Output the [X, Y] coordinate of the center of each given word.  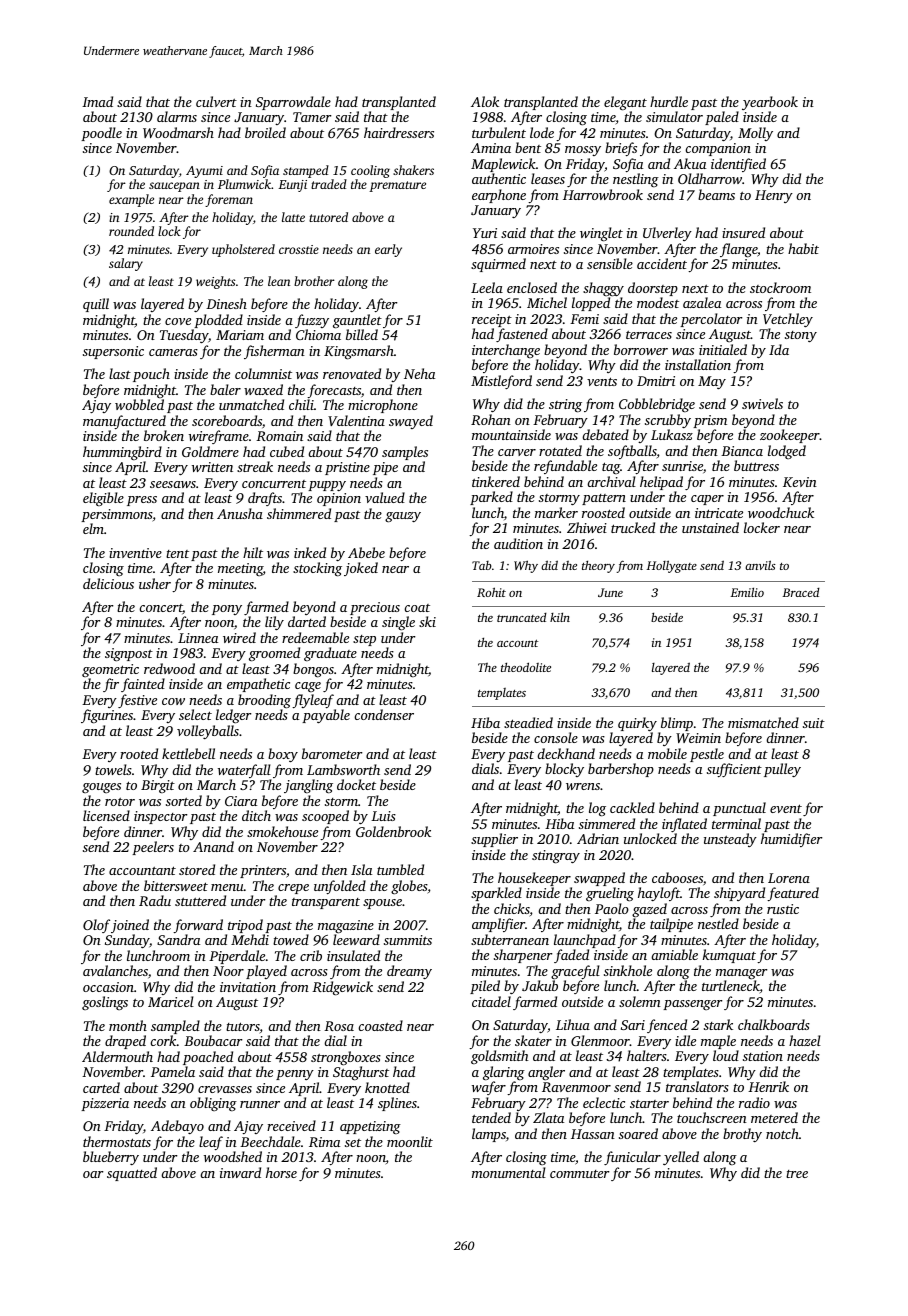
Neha [419, 373]
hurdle [669, 101]
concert [161, 609]
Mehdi [250, 939]
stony [801, 336]
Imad [97, 101]
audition [518, 543]
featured [793, 894]
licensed [106, 815]
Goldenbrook [393, 831]
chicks [512, 910]
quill [96, 305]
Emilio [747, 592]
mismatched [763, 722]
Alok [485, 101]
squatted [132, 1174]
